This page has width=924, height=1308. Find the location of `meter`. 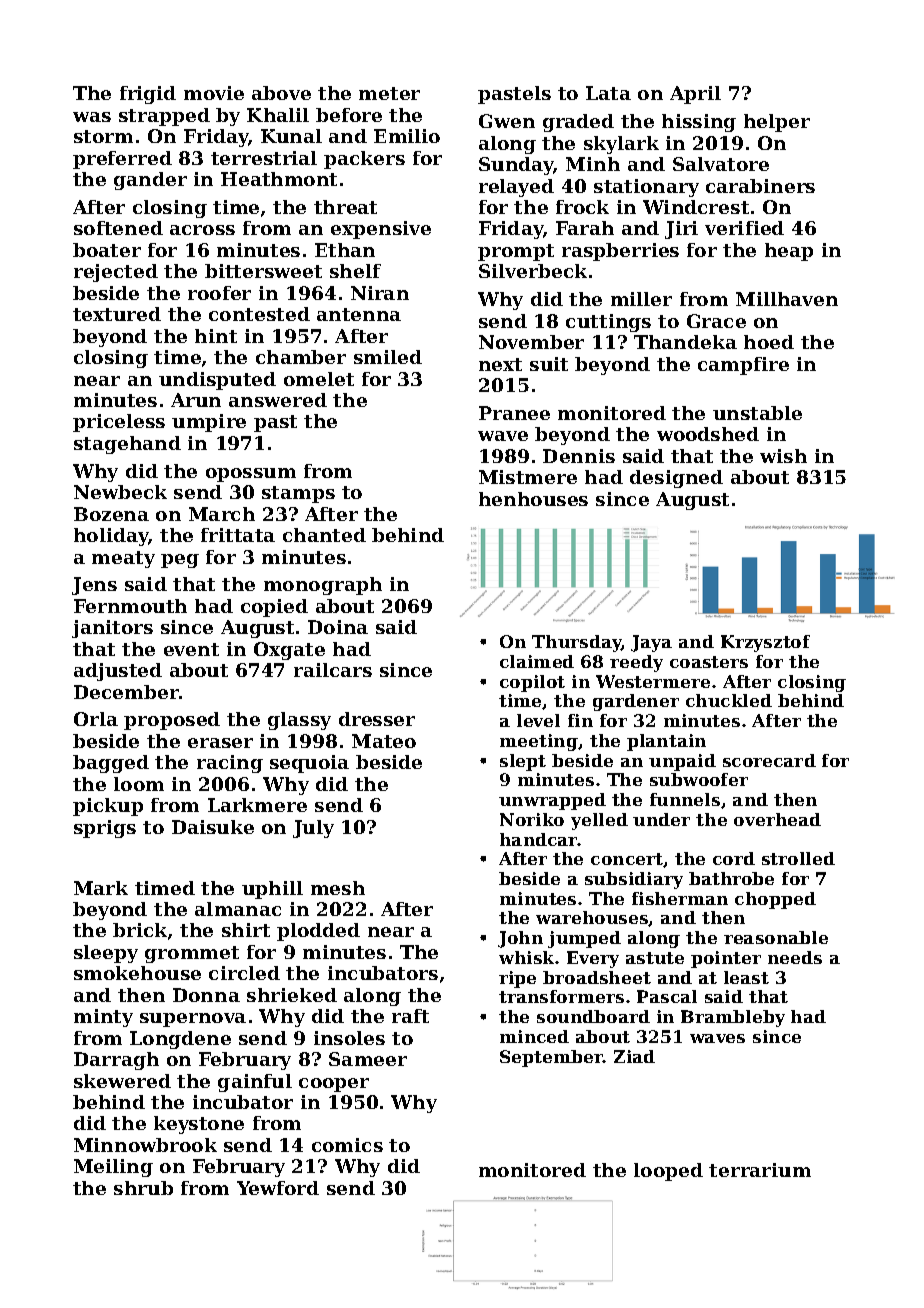

meter is located at coordinates (389, 93).
